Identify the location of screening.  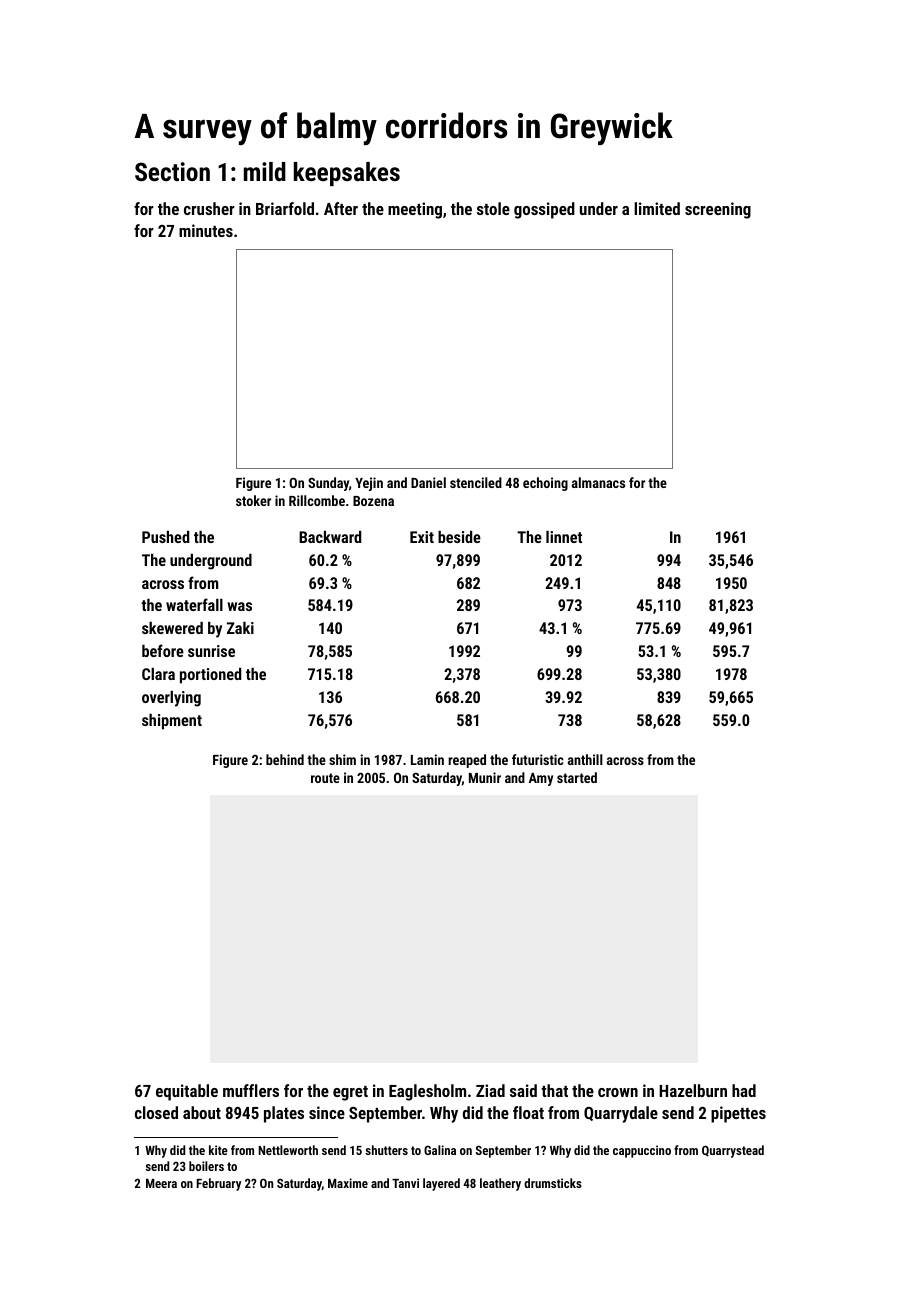
(718, 210).
